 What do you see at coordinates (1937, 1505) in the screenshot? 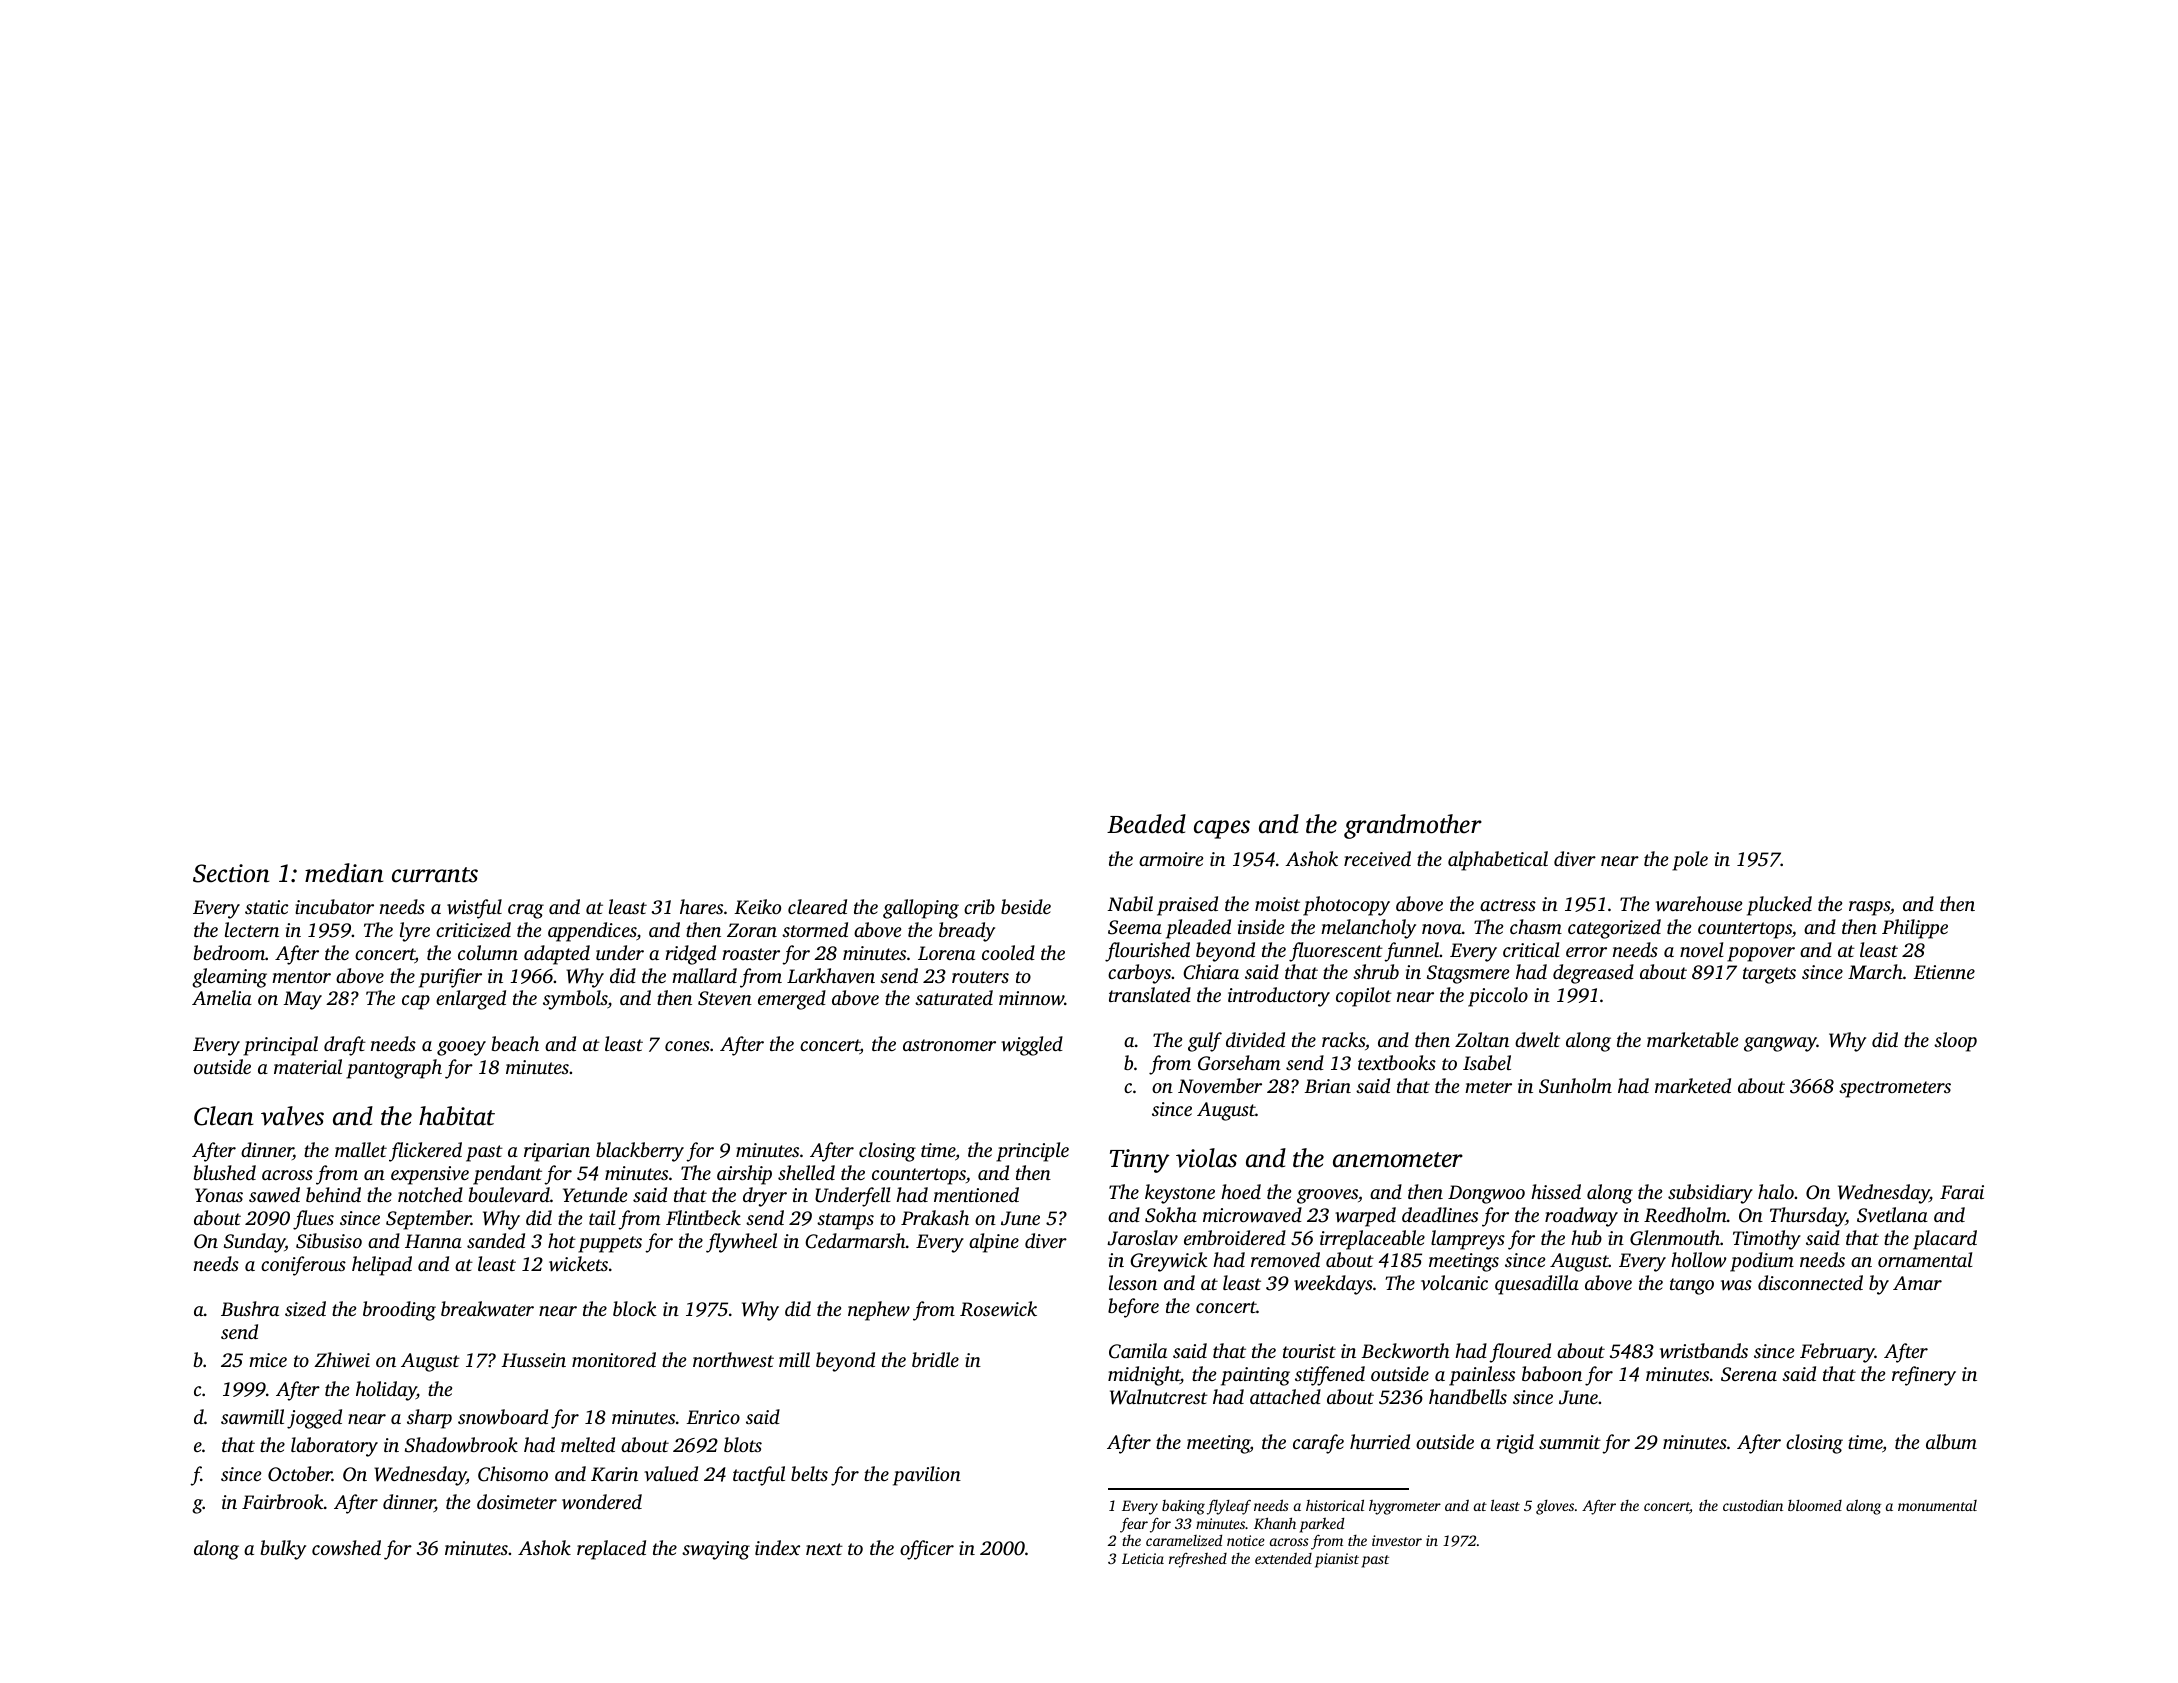
I see `monumental` at bounding box center [1937, 1505].
